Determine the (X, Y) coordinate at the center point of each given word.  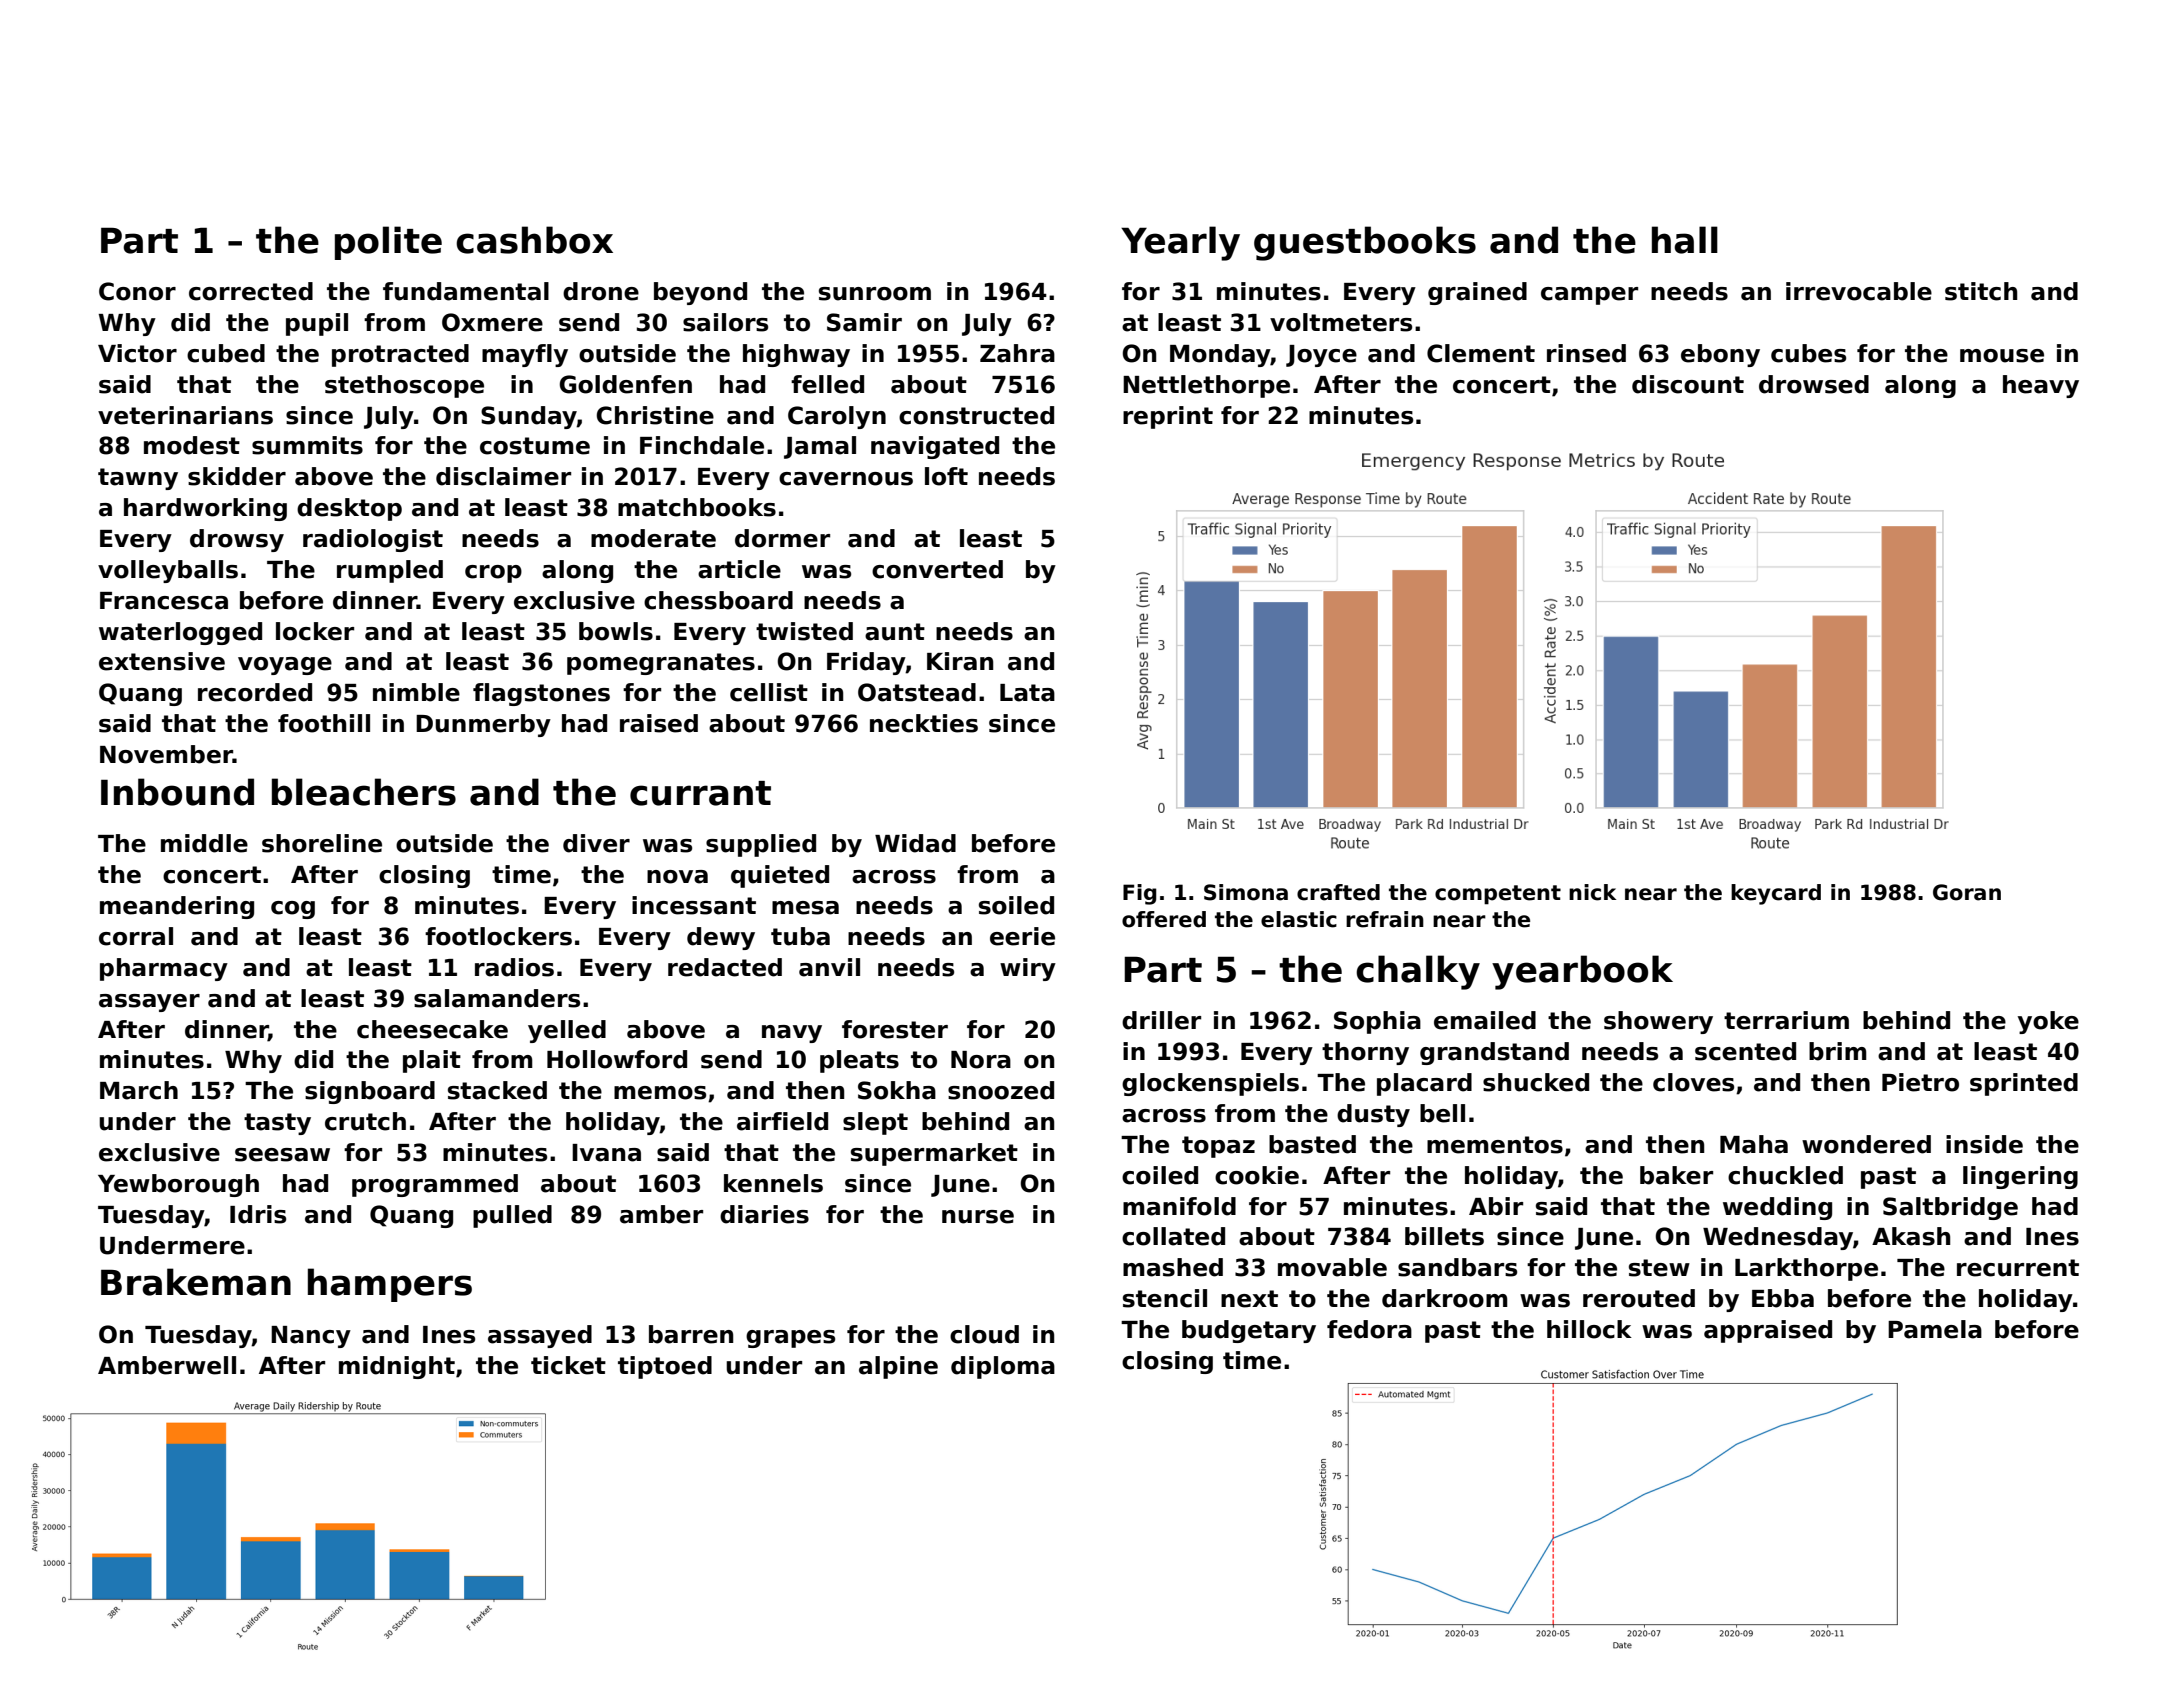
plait (432, 1061)
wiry (1028, 969)
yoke (2048, 1022)
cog (293, 910)
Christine (655, 415)
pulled (512, 1216)
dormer (782, 538)
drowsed (1814, 384)
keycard (1776, 894)
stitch (1981, 291)
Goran (1967, 892)
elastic (1299, 919)
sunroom (875, 294)
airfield (782, 1121)
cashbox (534, 240)
